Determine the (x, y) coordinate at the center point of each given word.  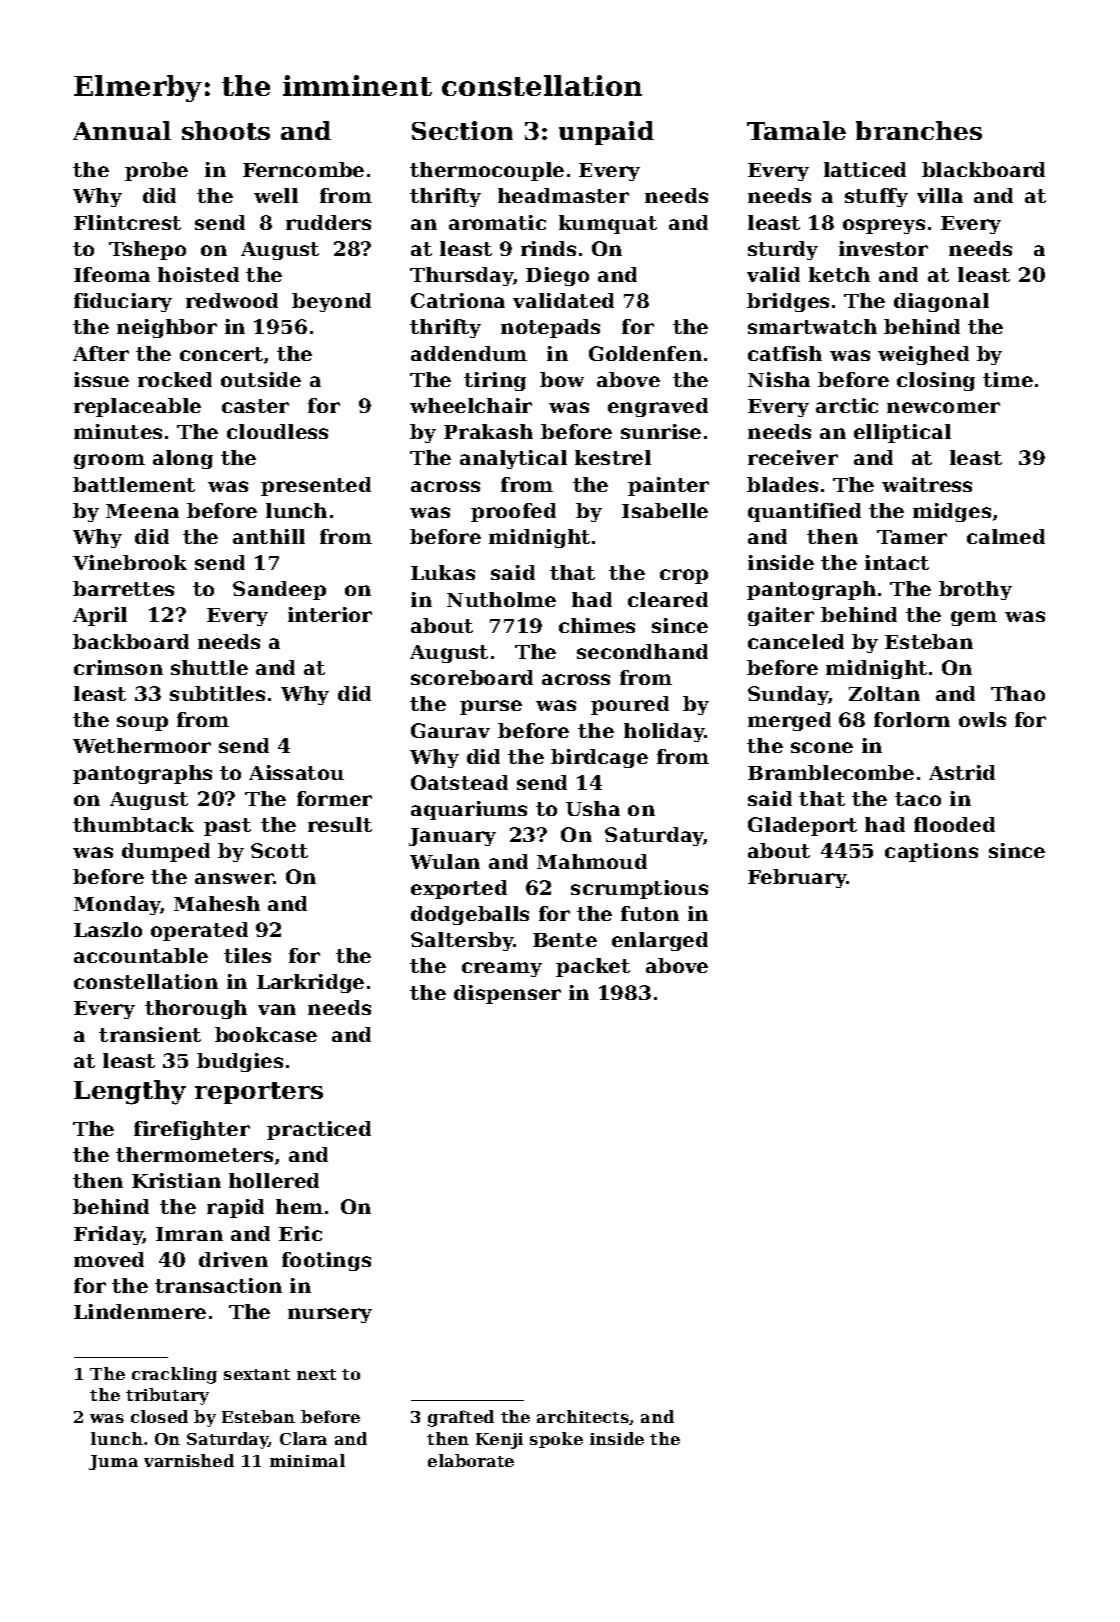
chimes (597, 625)
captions (931, 852)
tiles (247, 955)
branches (919, 130)
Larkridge (310, 983)
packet (593, 967)
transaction (218, 1285)
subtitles (217, 693)
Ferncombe (303, 169)
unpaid (606, 133)
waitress (927, 484)
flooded (954, 824)
